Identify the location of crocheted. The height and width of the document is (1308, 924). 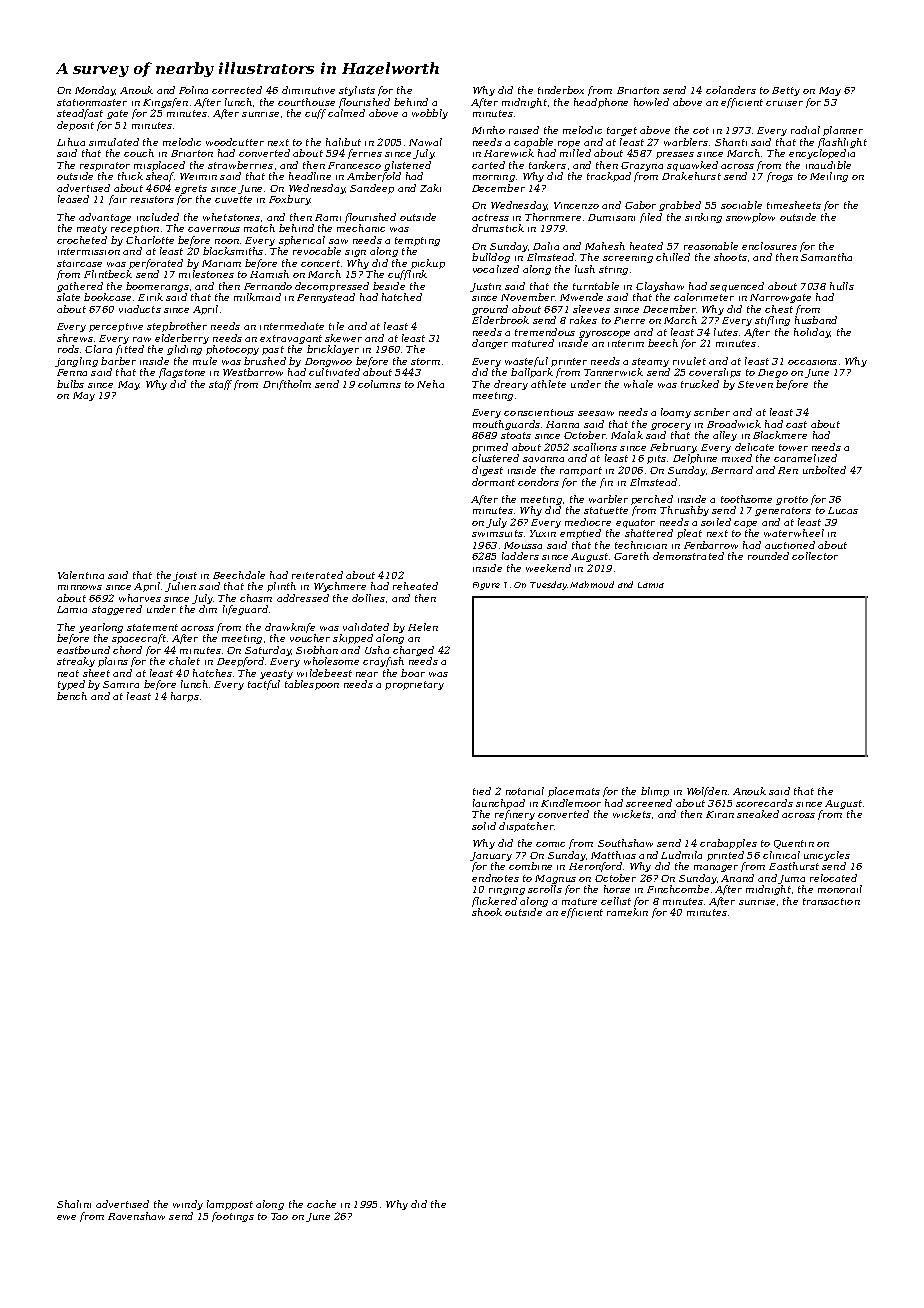
(82, 240).
